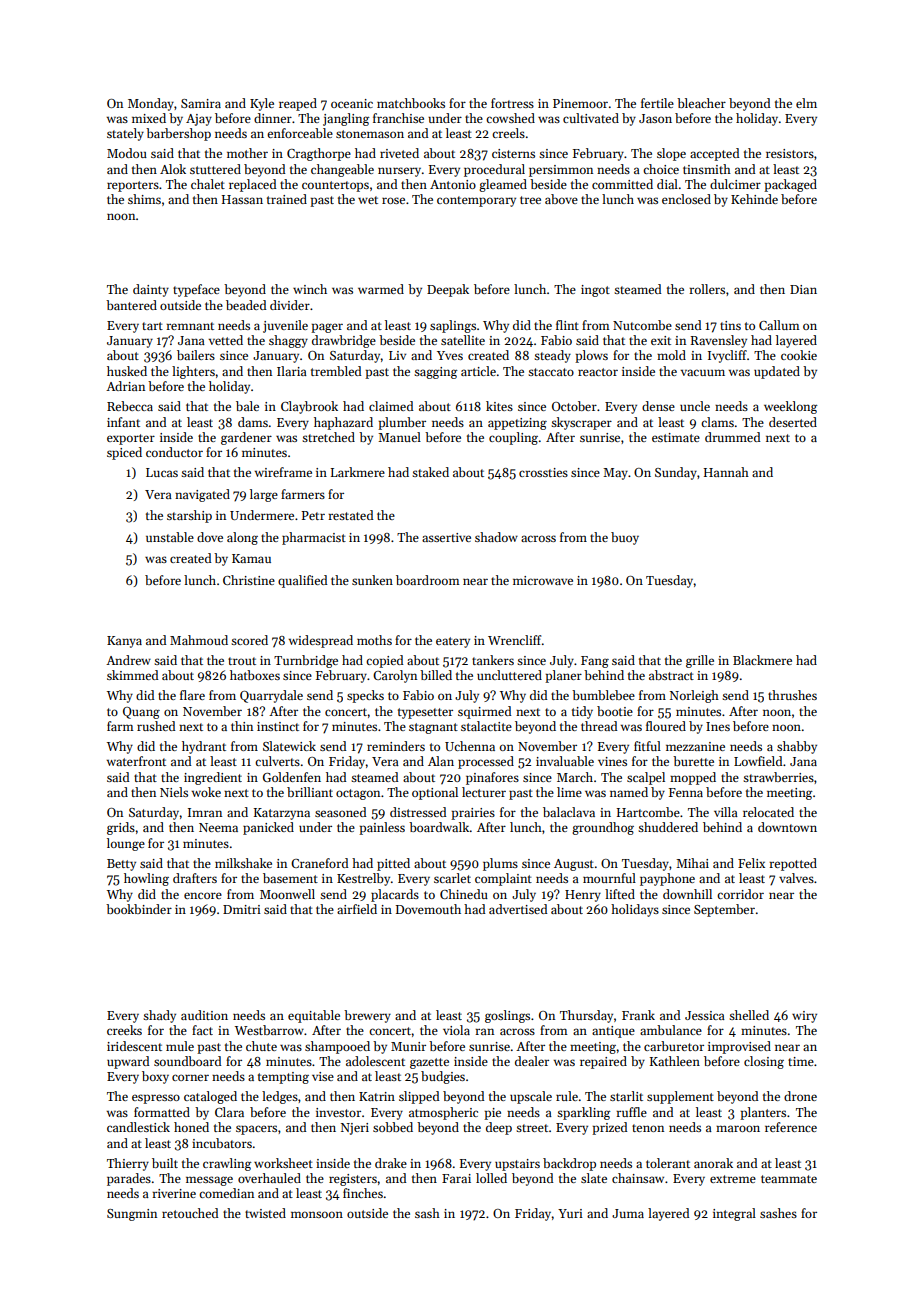 This screenshot has width=924, height=1308. What do you see at coordinates (121, 828) in the screenshot?
I see `grids` at bounding box center [121, 828].
